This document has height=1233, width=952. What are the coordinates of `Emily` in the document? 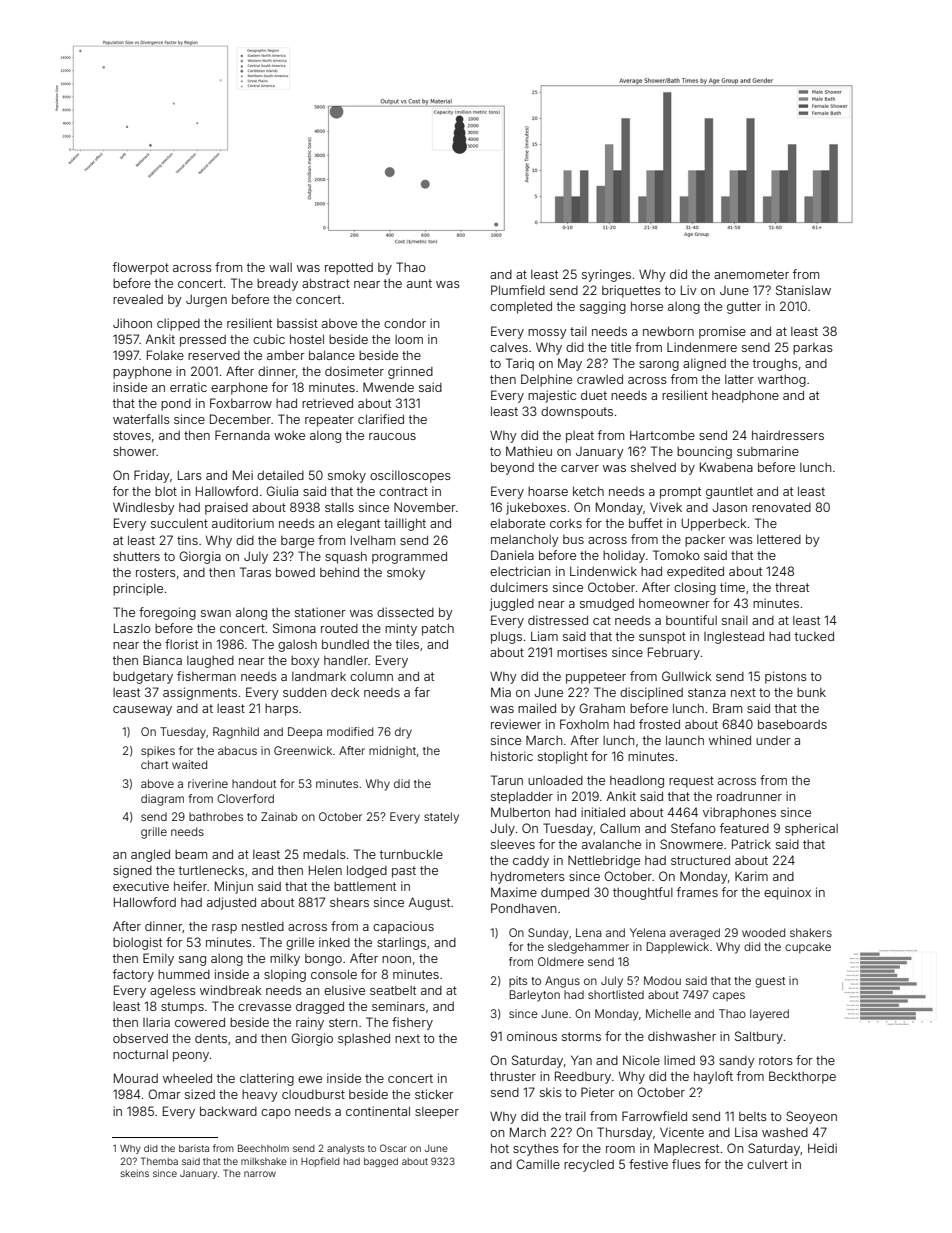 It's located at (158, 959).
